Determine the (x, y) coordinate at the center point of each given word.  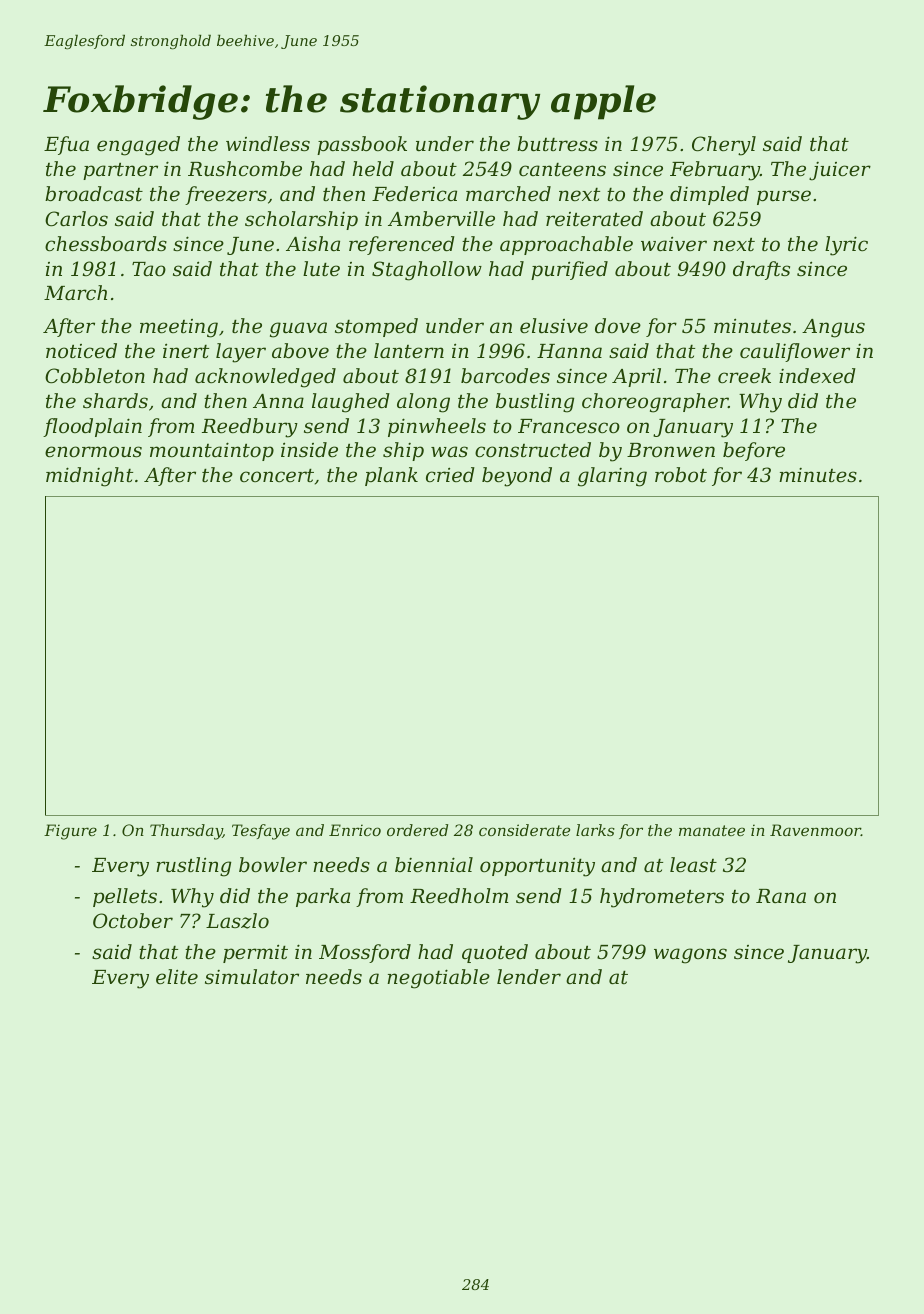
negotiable (438, 979)
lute (321, 268)
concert (277, 475)
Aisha (313, 243)
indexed (817, 375)
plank (391, 476)
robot (681, 474)
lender (529, 976)
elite (177, 976)
